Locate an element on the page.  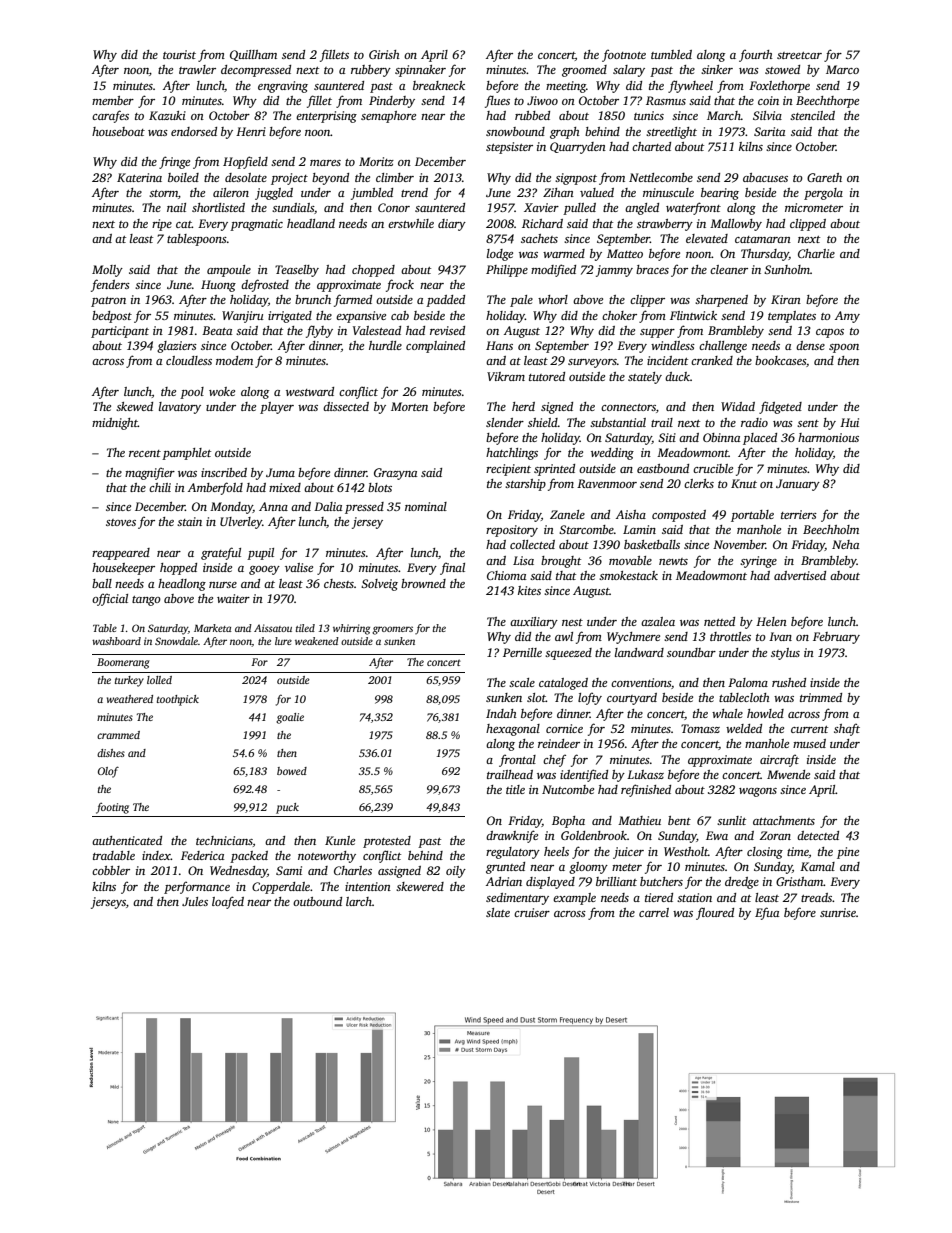
Bopha is located at coordinates (568, 822).
